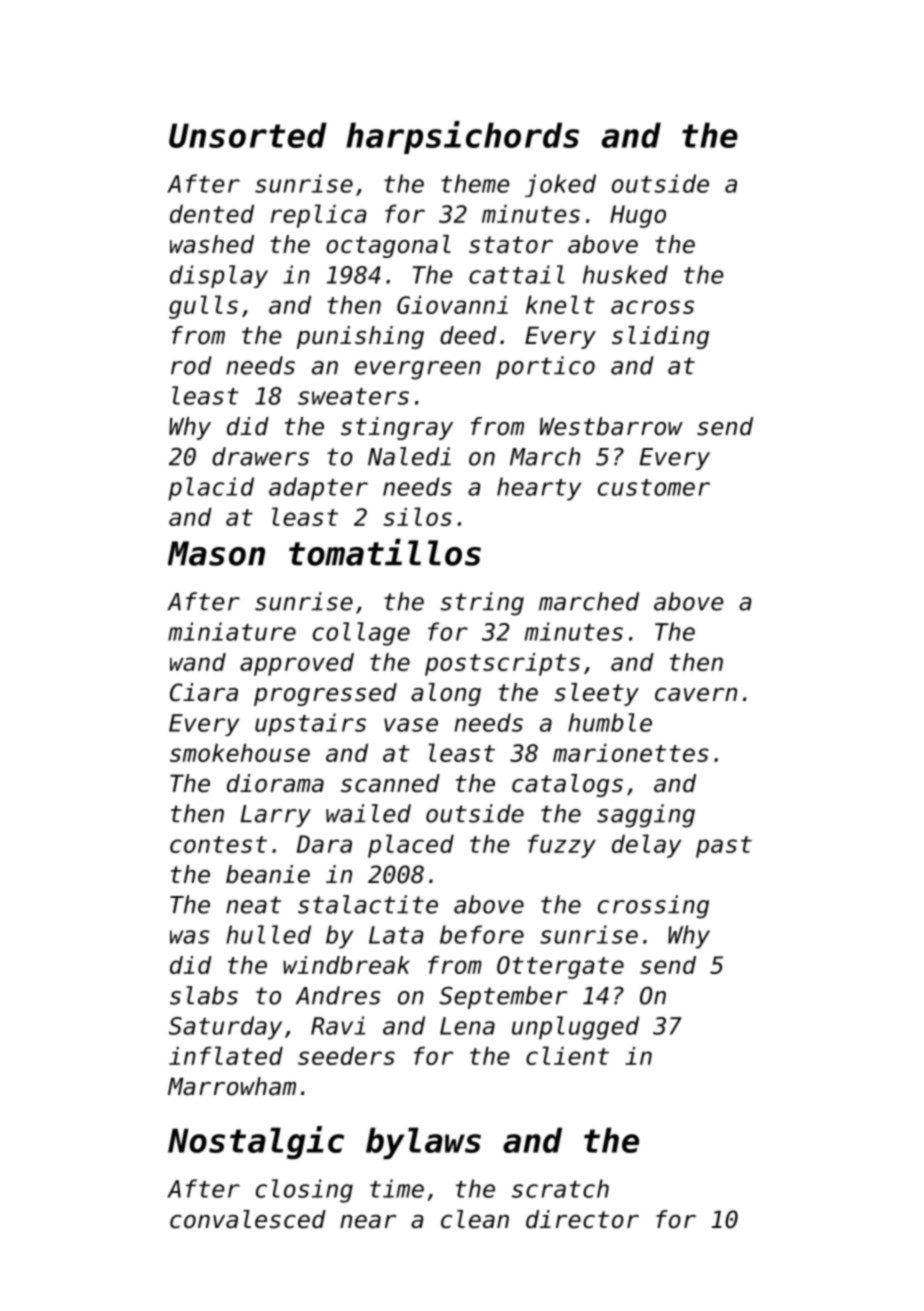  Describe the element at coordinates (539, 489) in the page. I see `hearty` at that location.
